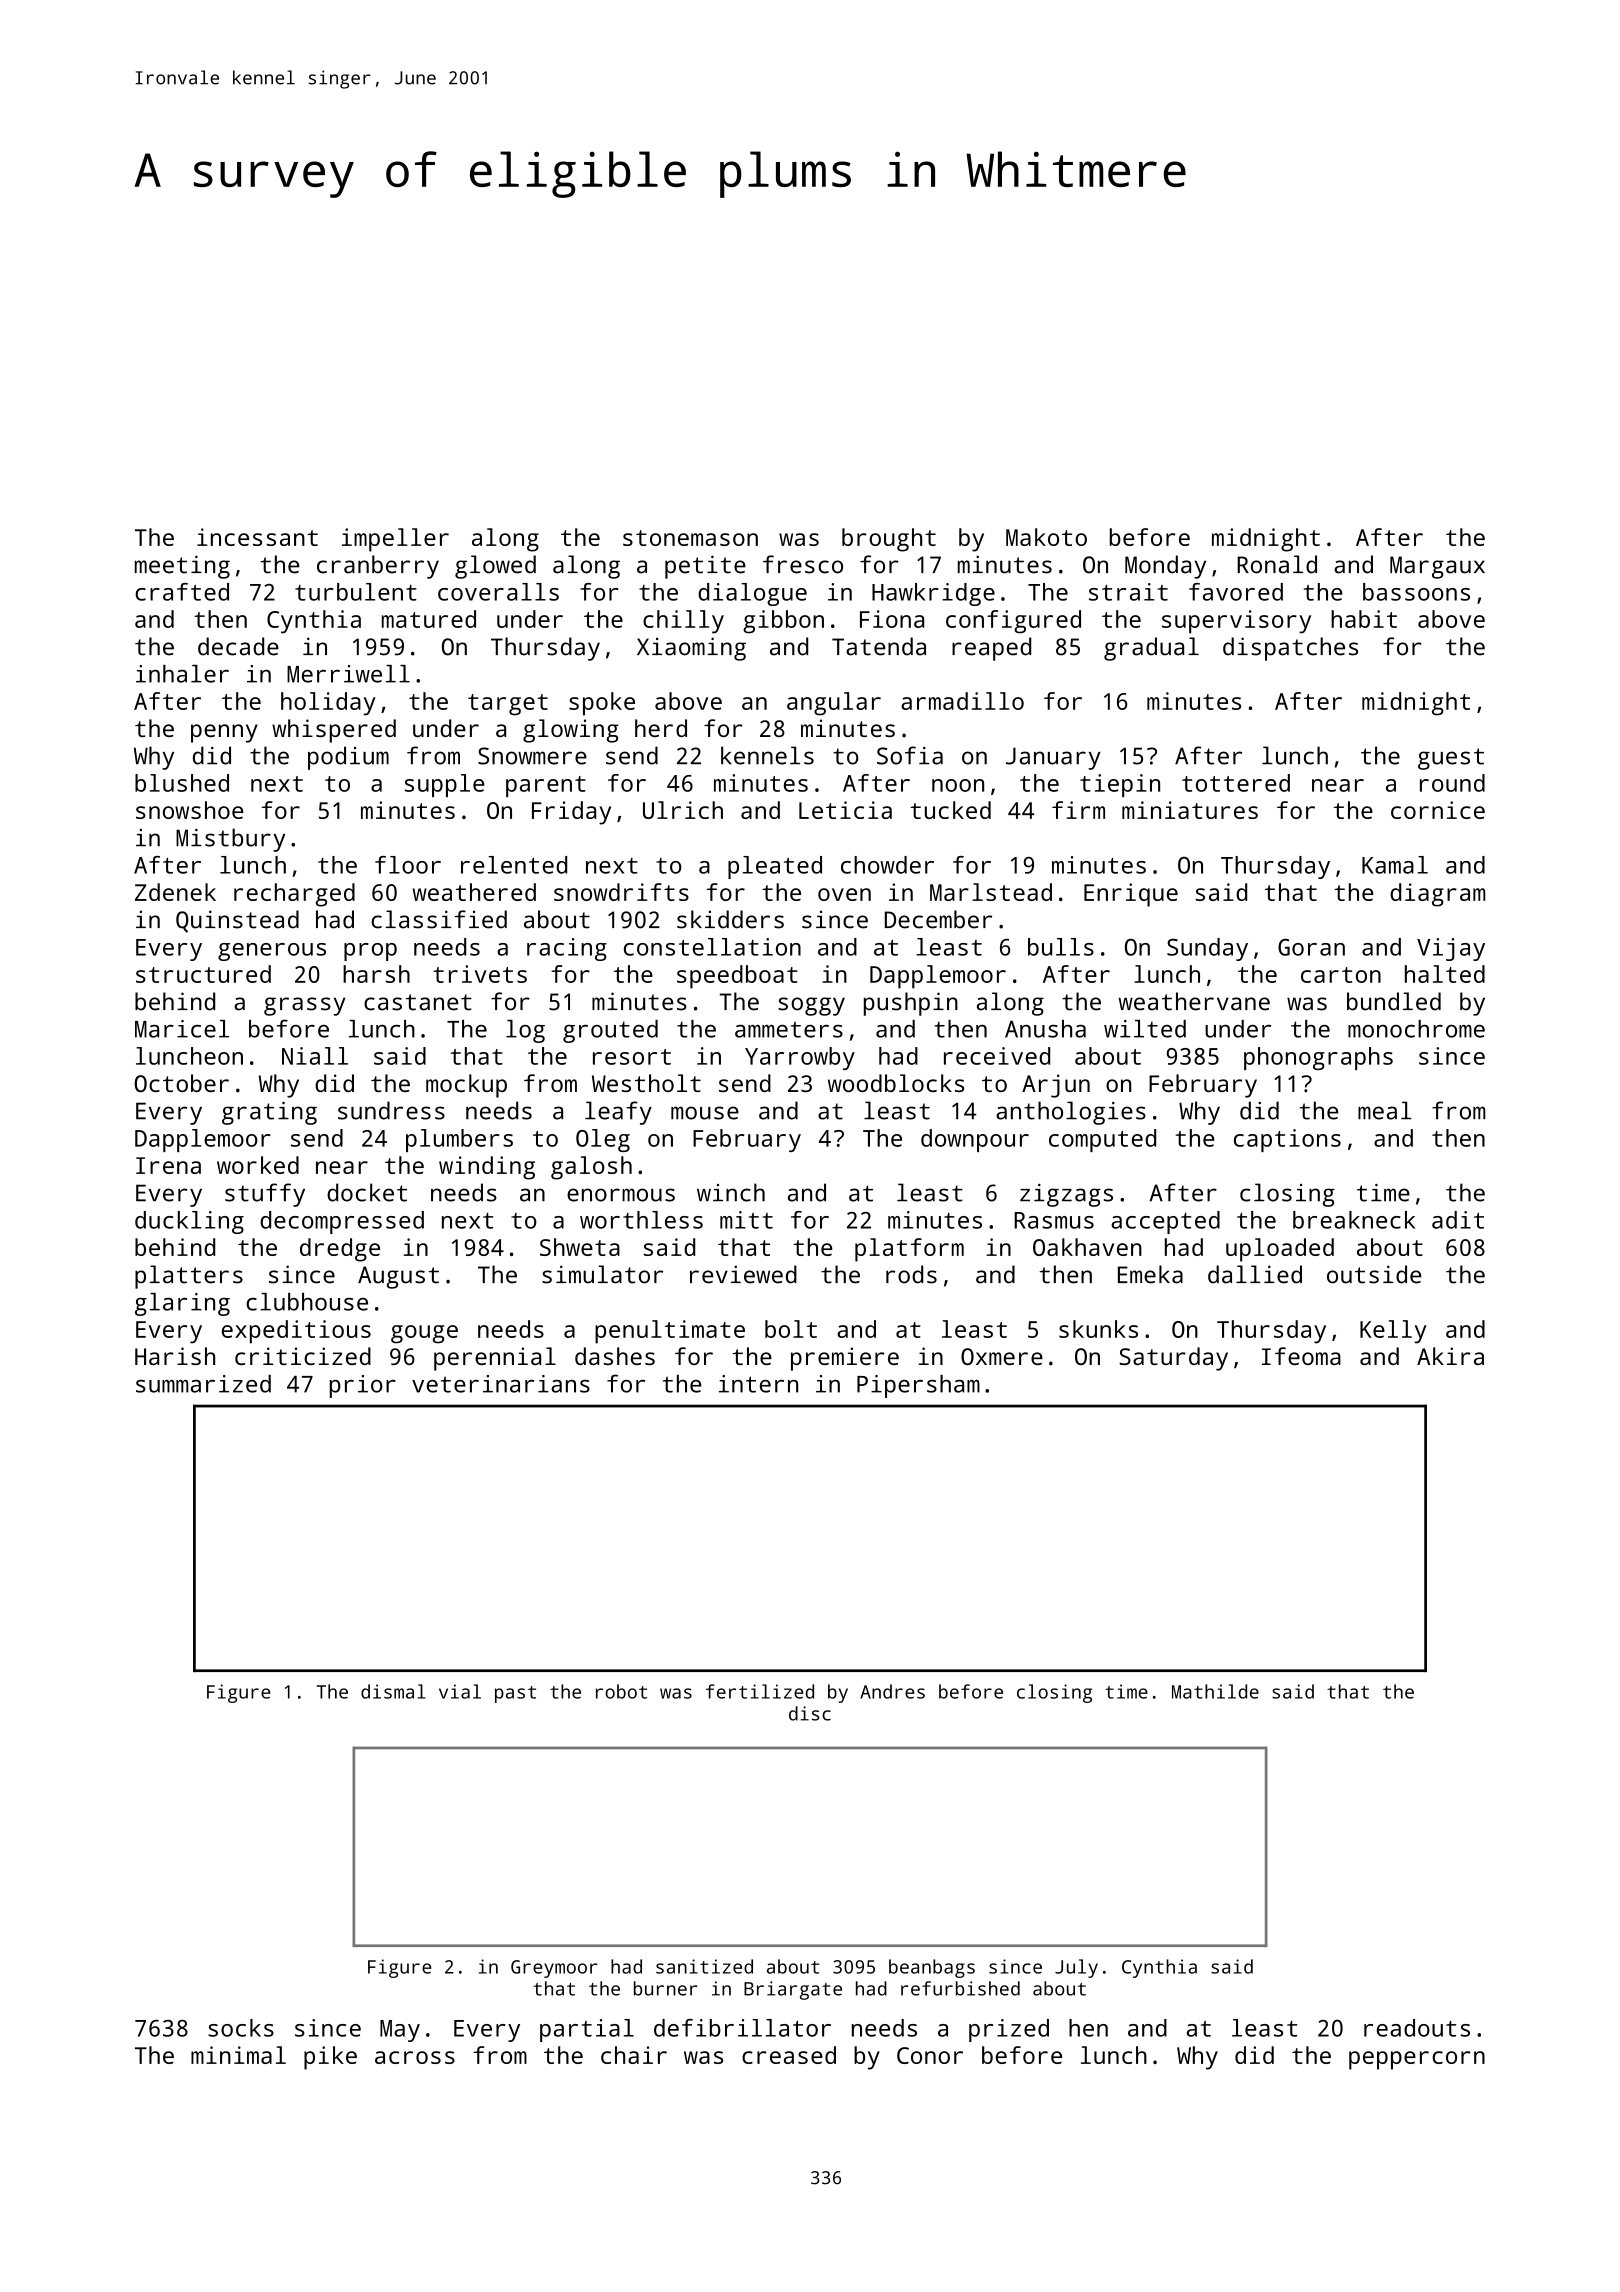 The image size is (1620, 2292). What do you see at coordinates (182, 1029) in the screenshot?
I see `Maricel` at bounding box center [182, 1029].
